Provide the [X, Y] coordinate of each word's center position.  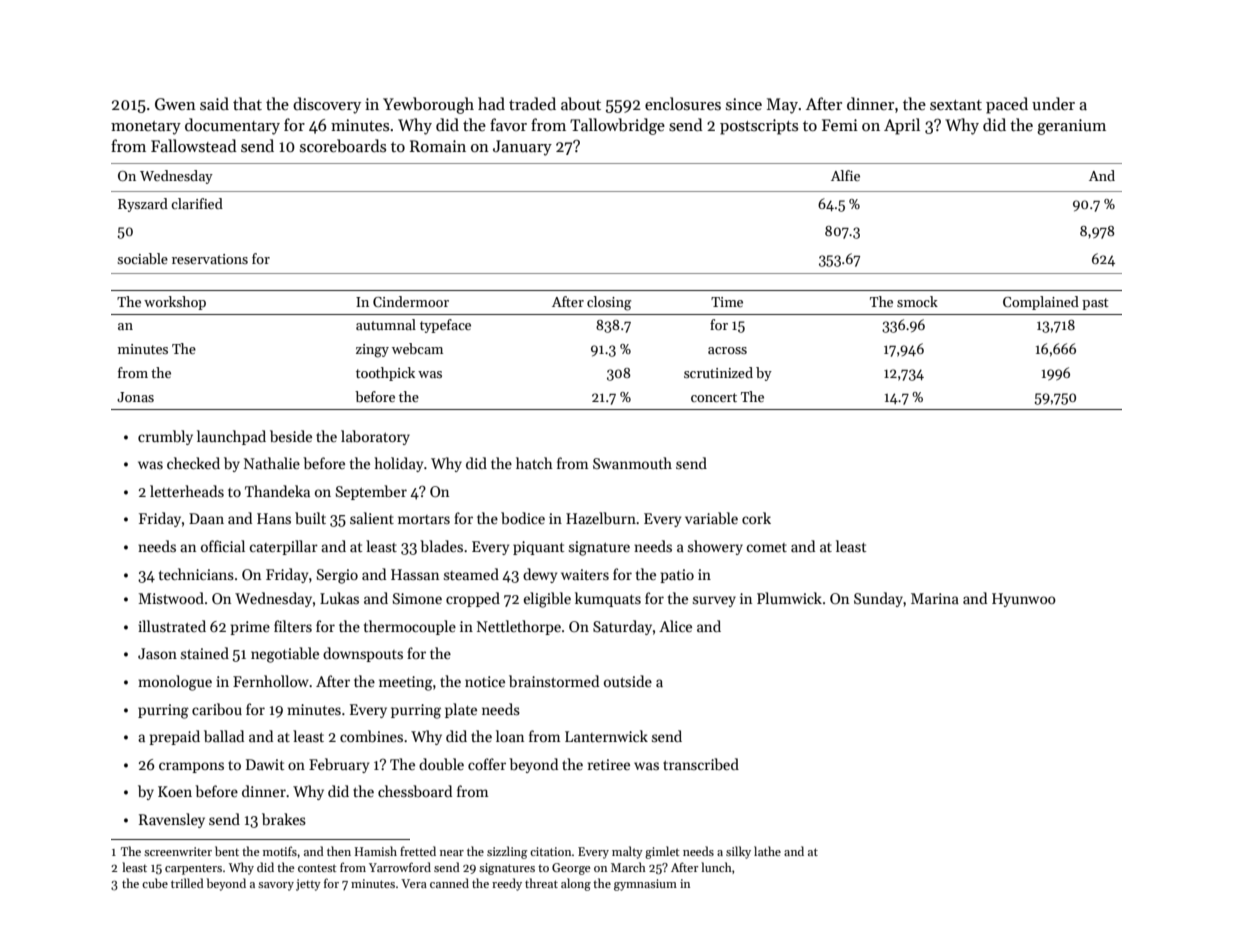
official [223, 546]
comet [766, 547]
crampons [191, 767]
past [1095, 304]
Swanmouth [632, 463]
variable [711, 518]
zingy [372, 351]
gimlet [662, 852]
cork [756, 518]
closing [609, 303]
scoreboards [343, 145]
